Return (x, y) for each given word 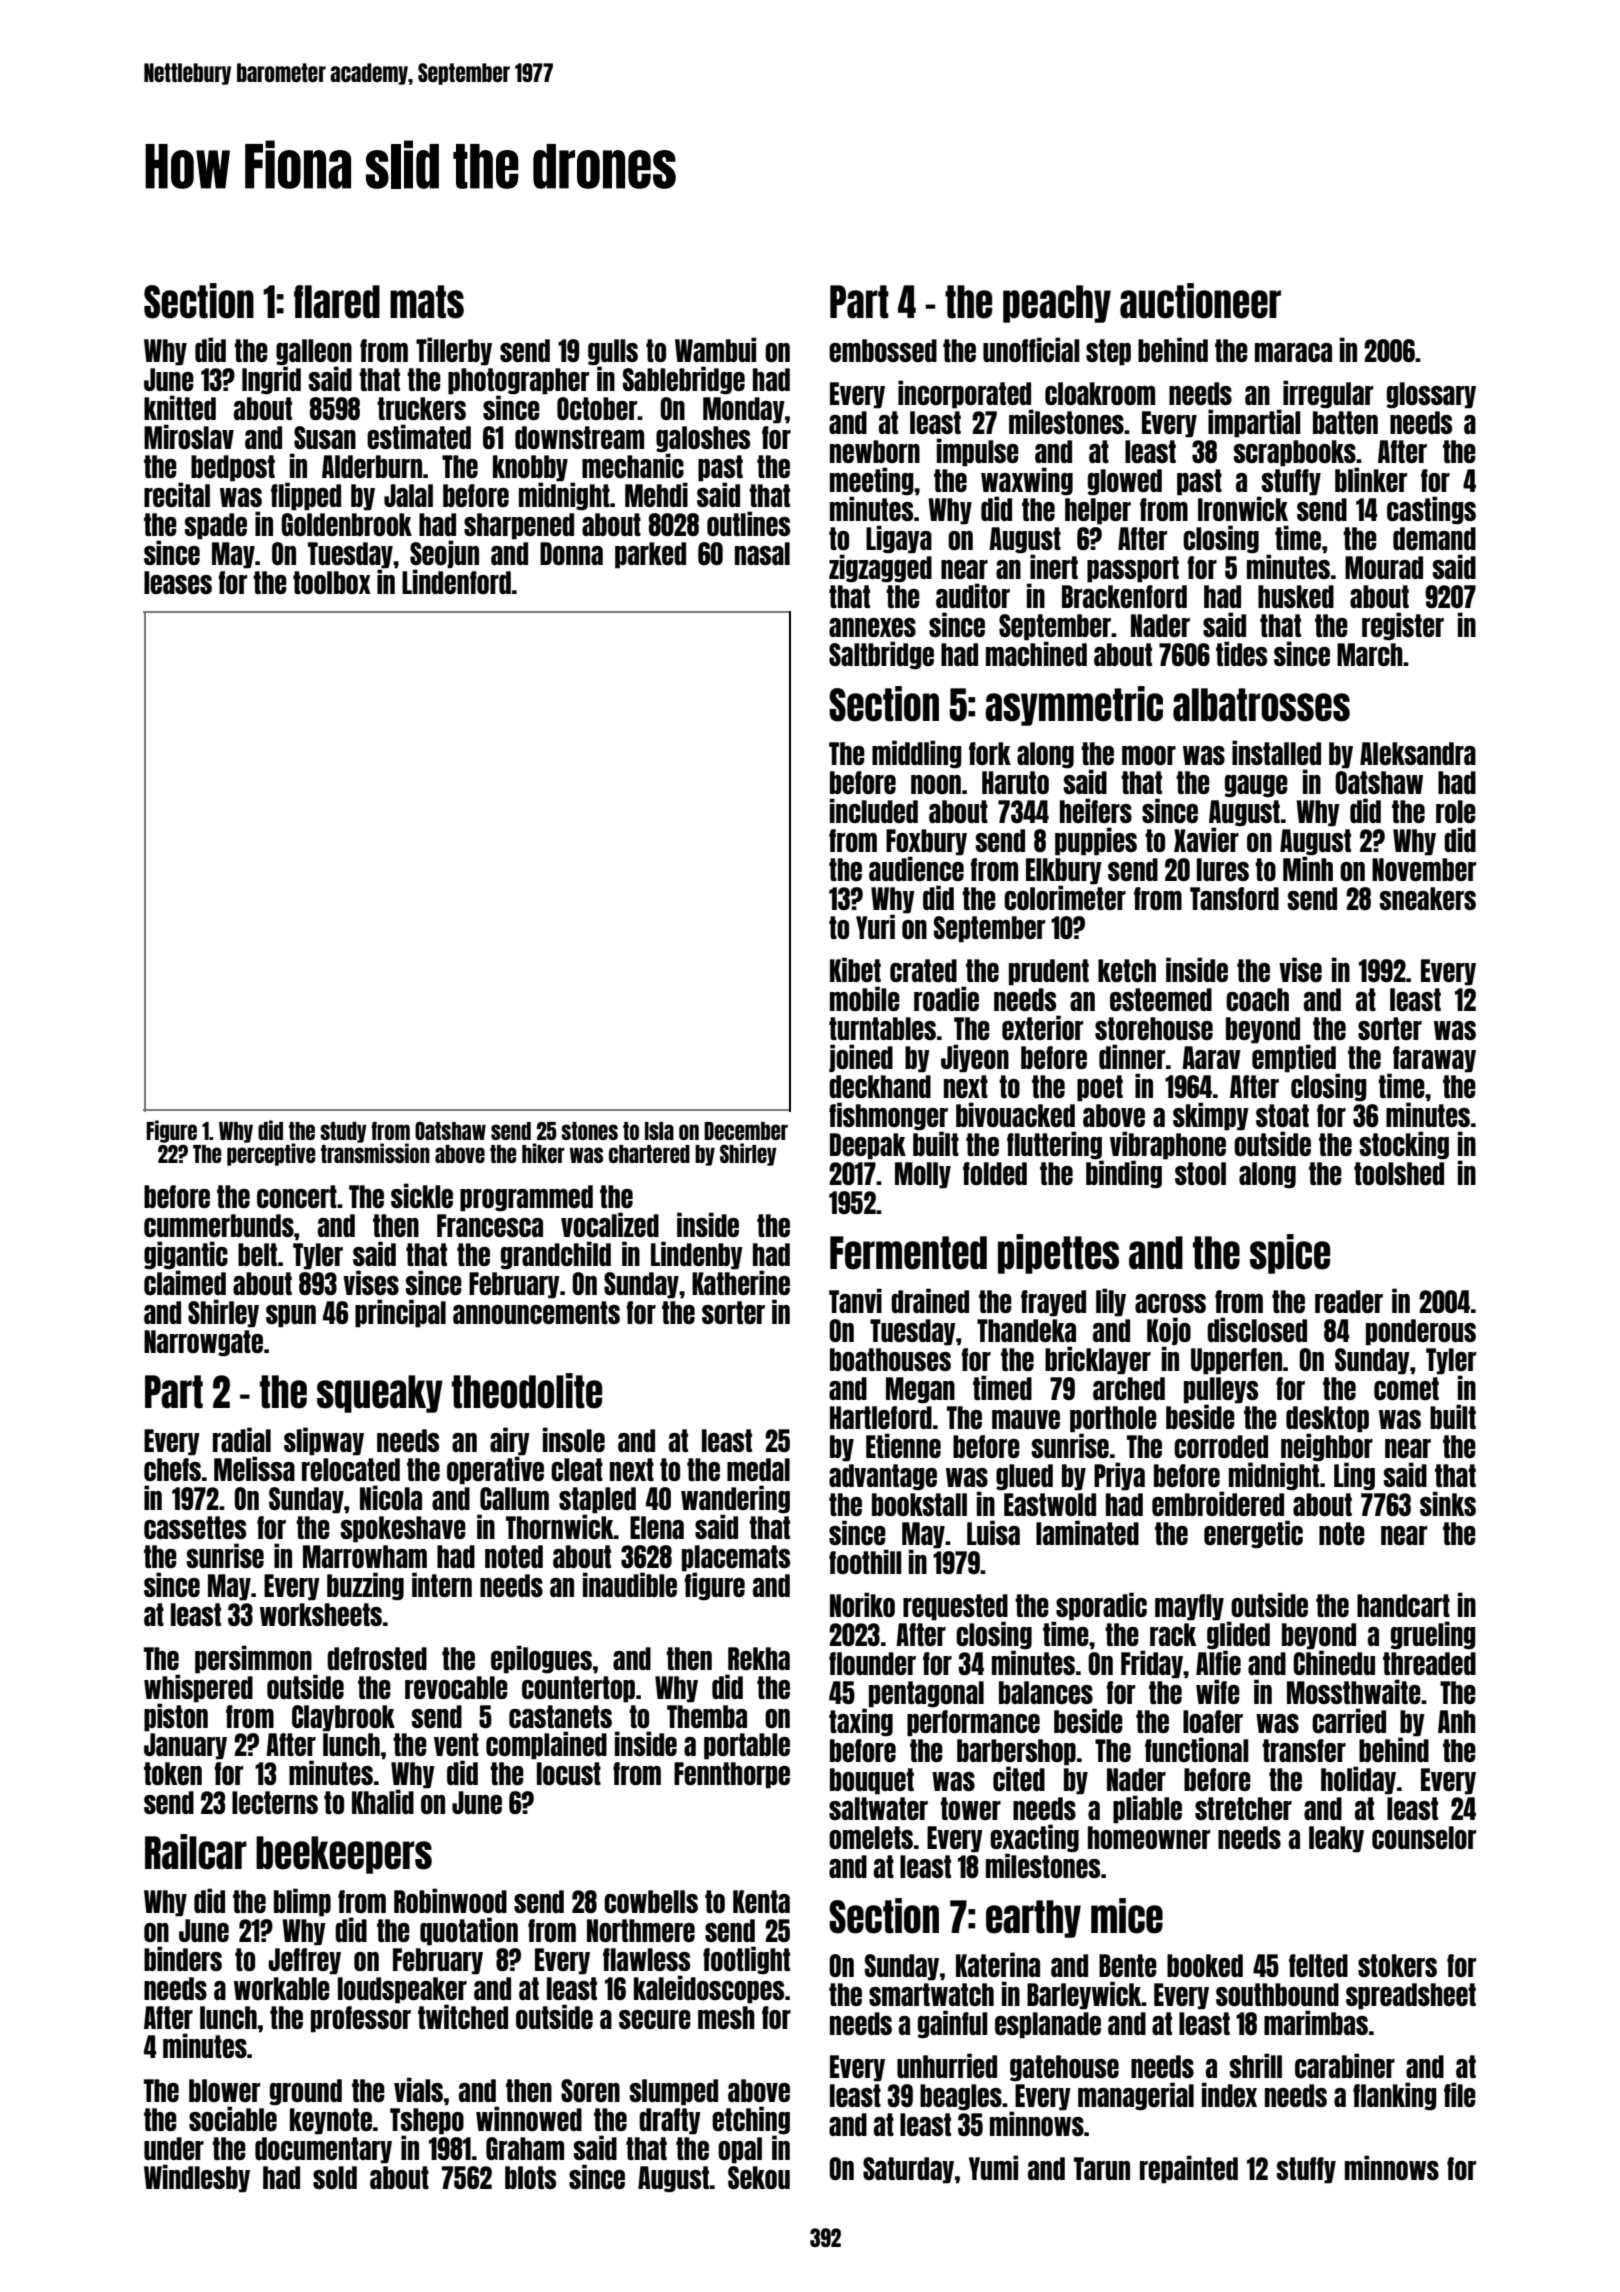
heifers (1096, 810)
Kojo (1169, 1331)
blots (530, 2177)
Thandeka (1026, 1330)
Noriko (862, 1604)
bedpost (233, 468)
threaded (1429, 1663)
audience (916, 868)
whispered (198, 1688)
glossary (1431, 395)
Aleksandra (1418, 753)
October (597, 408)
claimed (185, 1283)
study (343, 1132)
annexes (872, 627)
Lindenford (456, 581)
